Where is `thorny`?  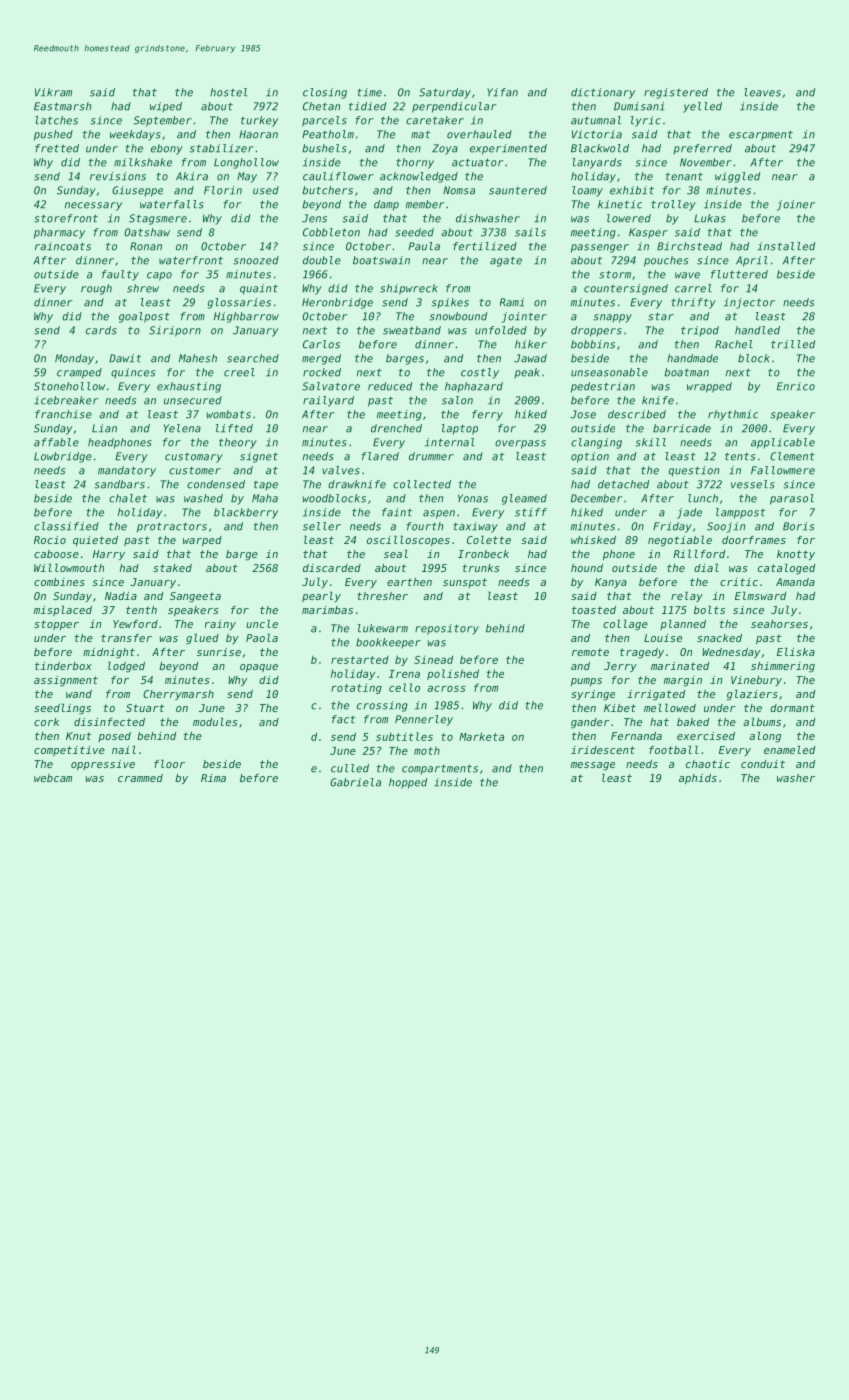 thorny is located at coordinates (415, 163).
